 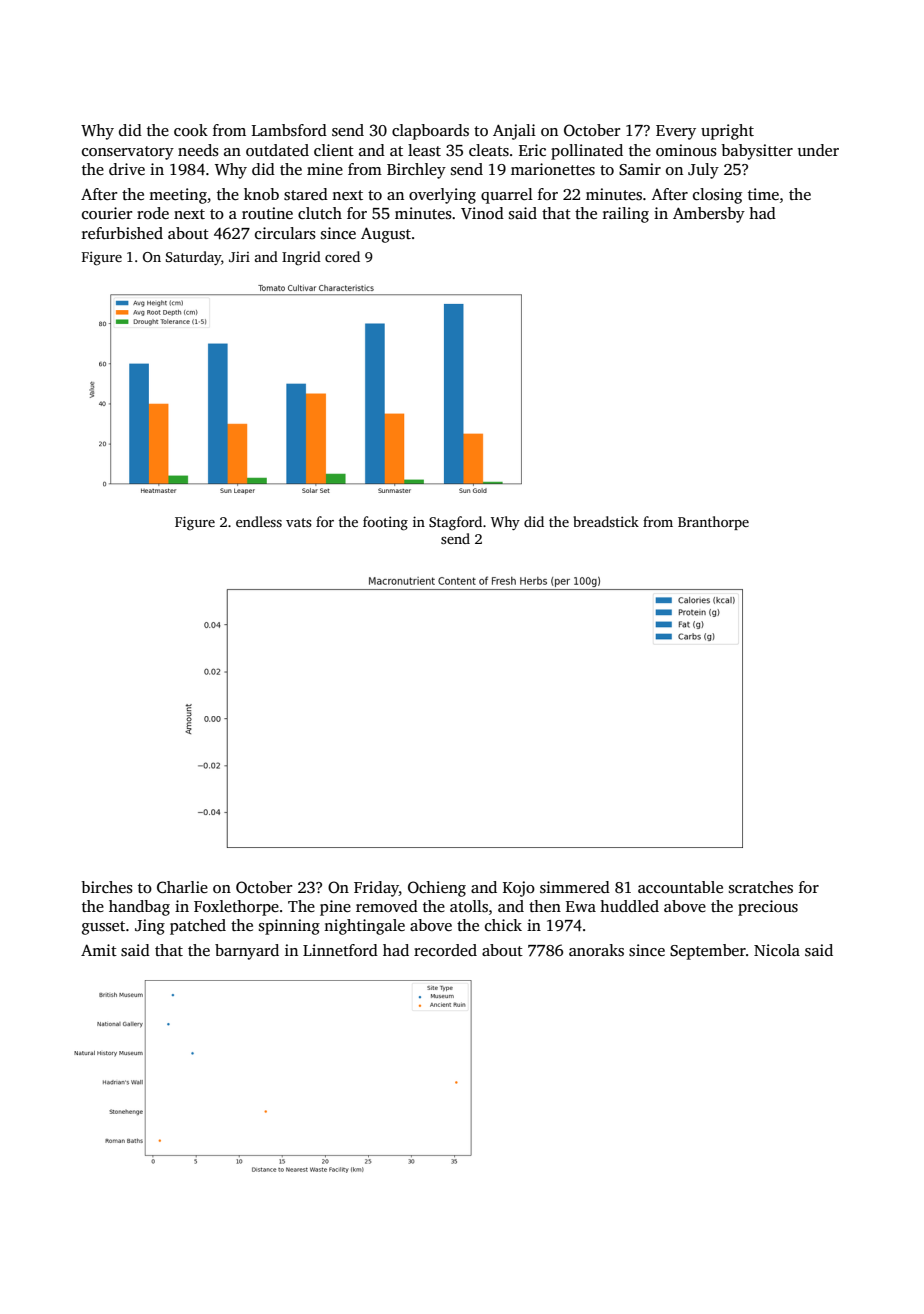 What do you see at coordinates (713, 523) in the page?
I see `Branthorpe` at bounding box center [713, 523].
